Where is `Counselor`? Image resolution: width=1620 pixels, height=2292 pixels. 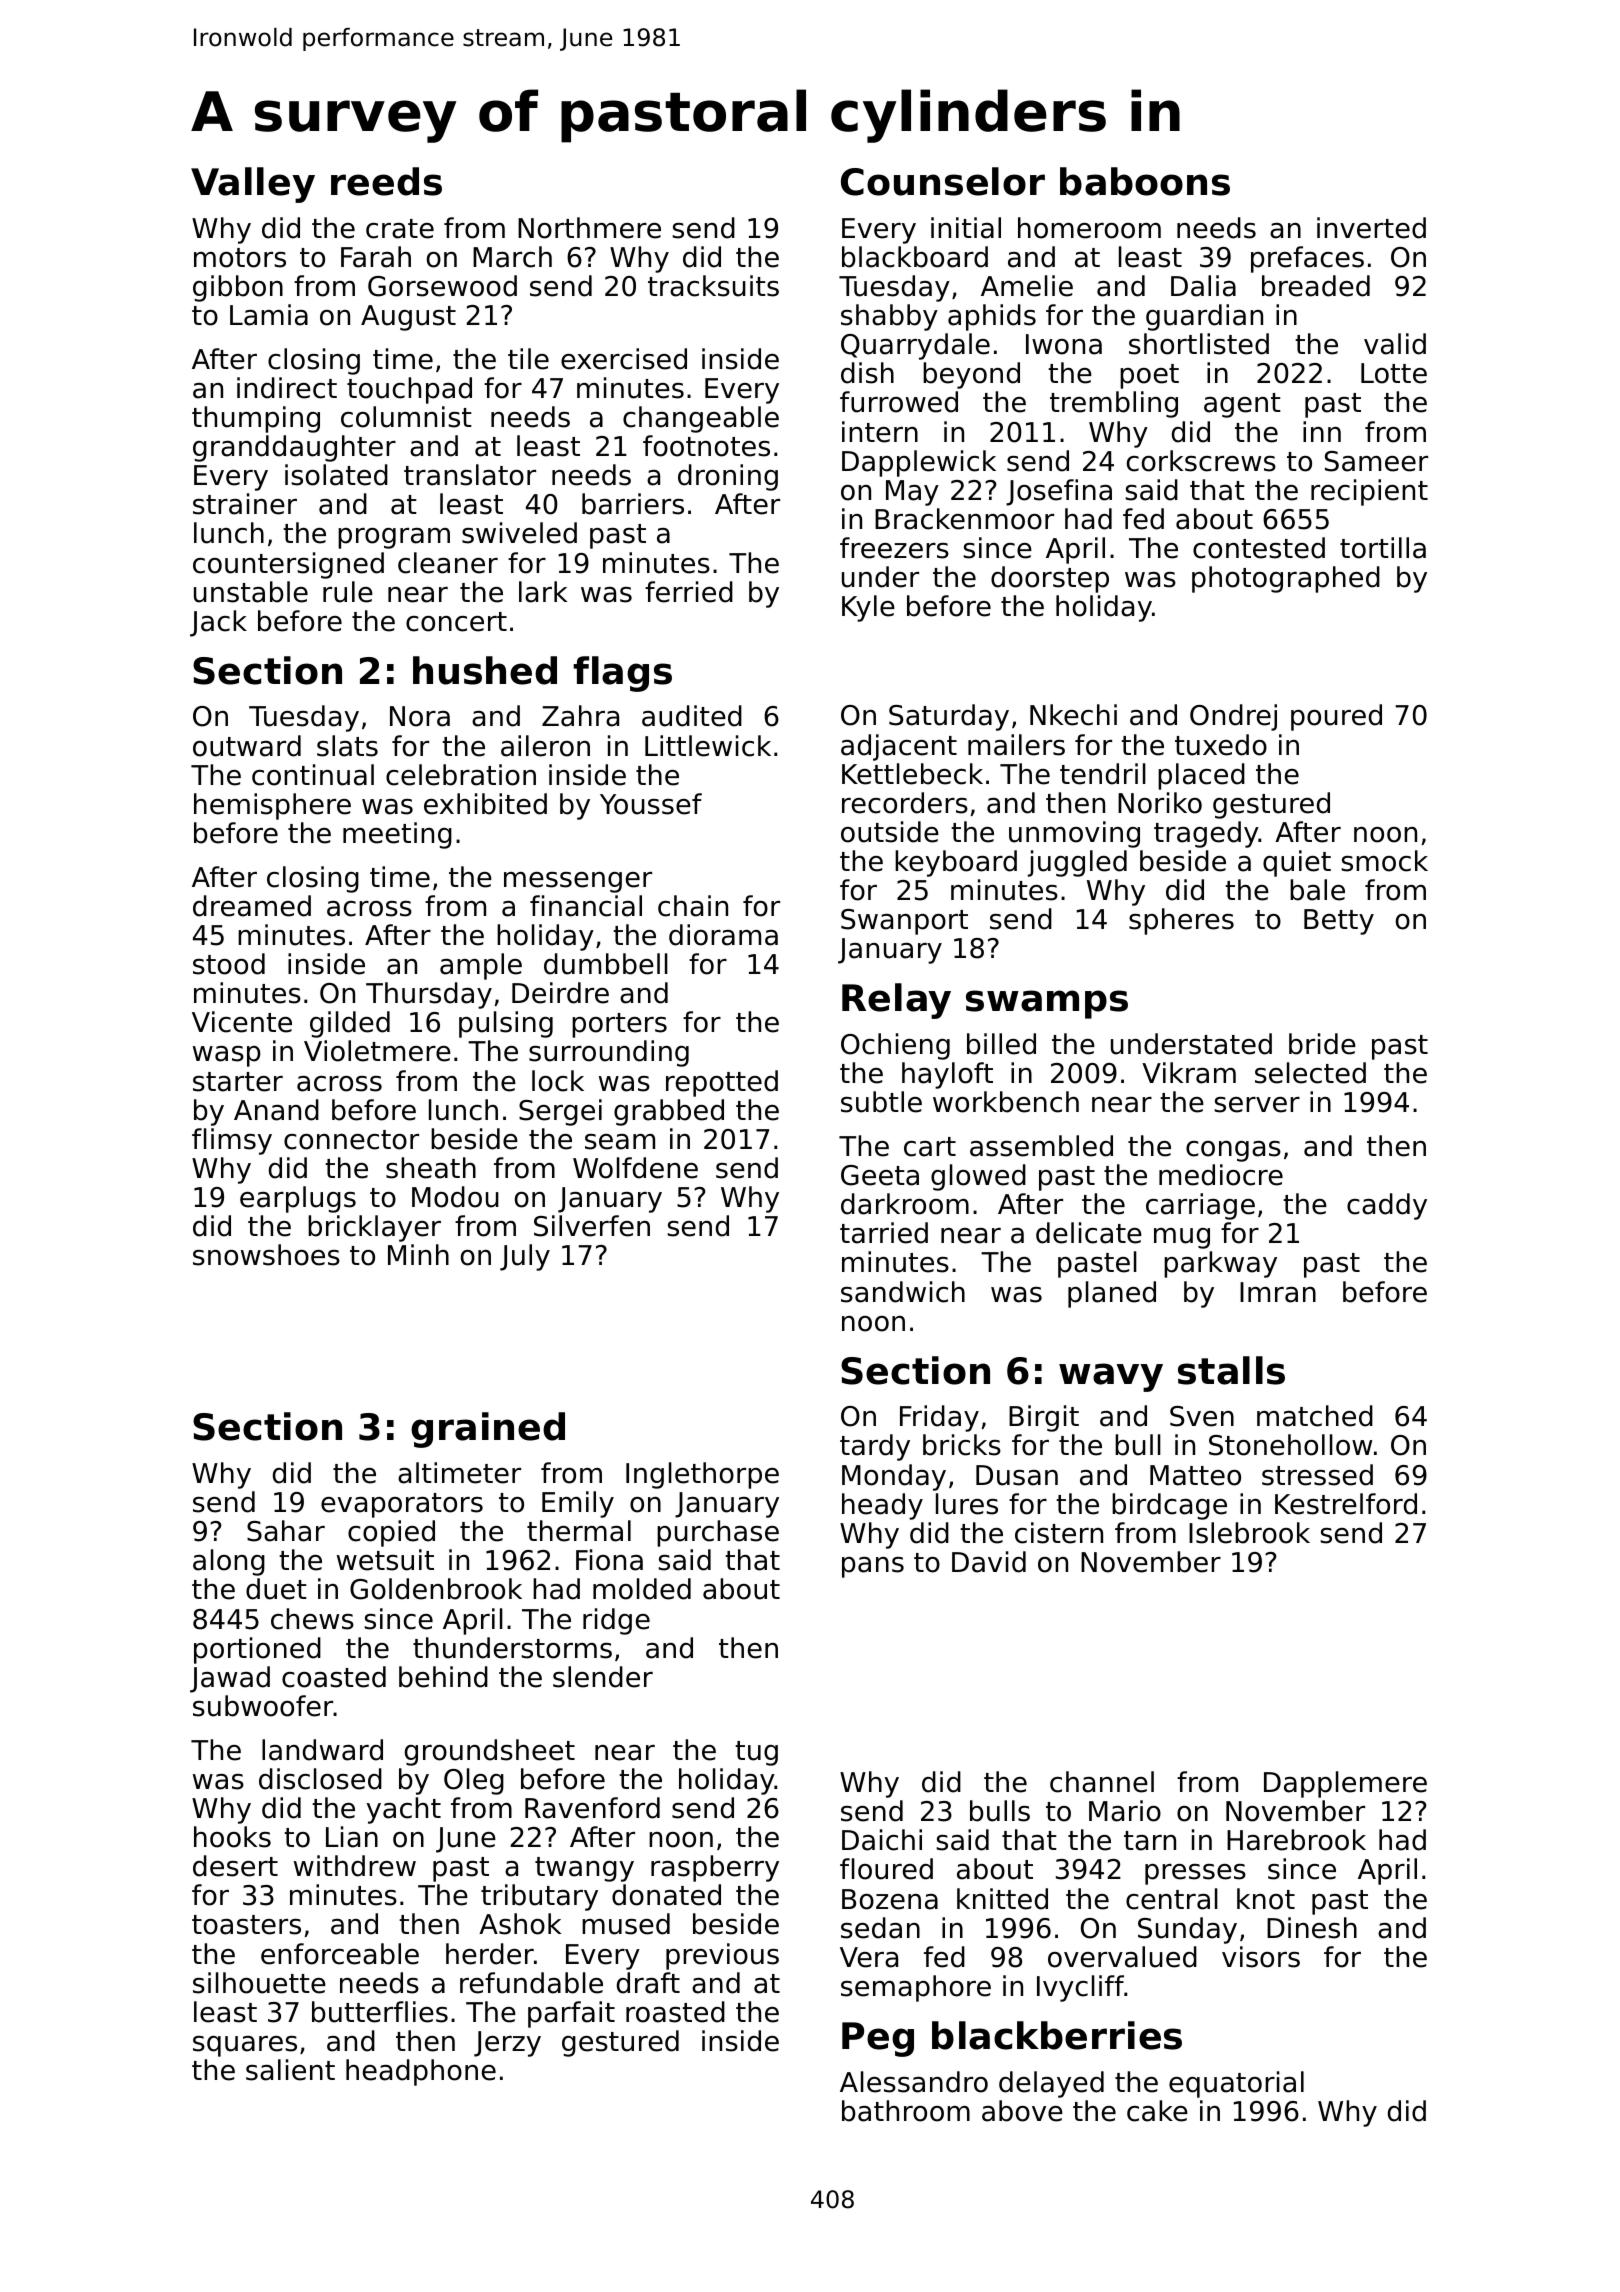
Counselor is located at coordinates (943, 181).
